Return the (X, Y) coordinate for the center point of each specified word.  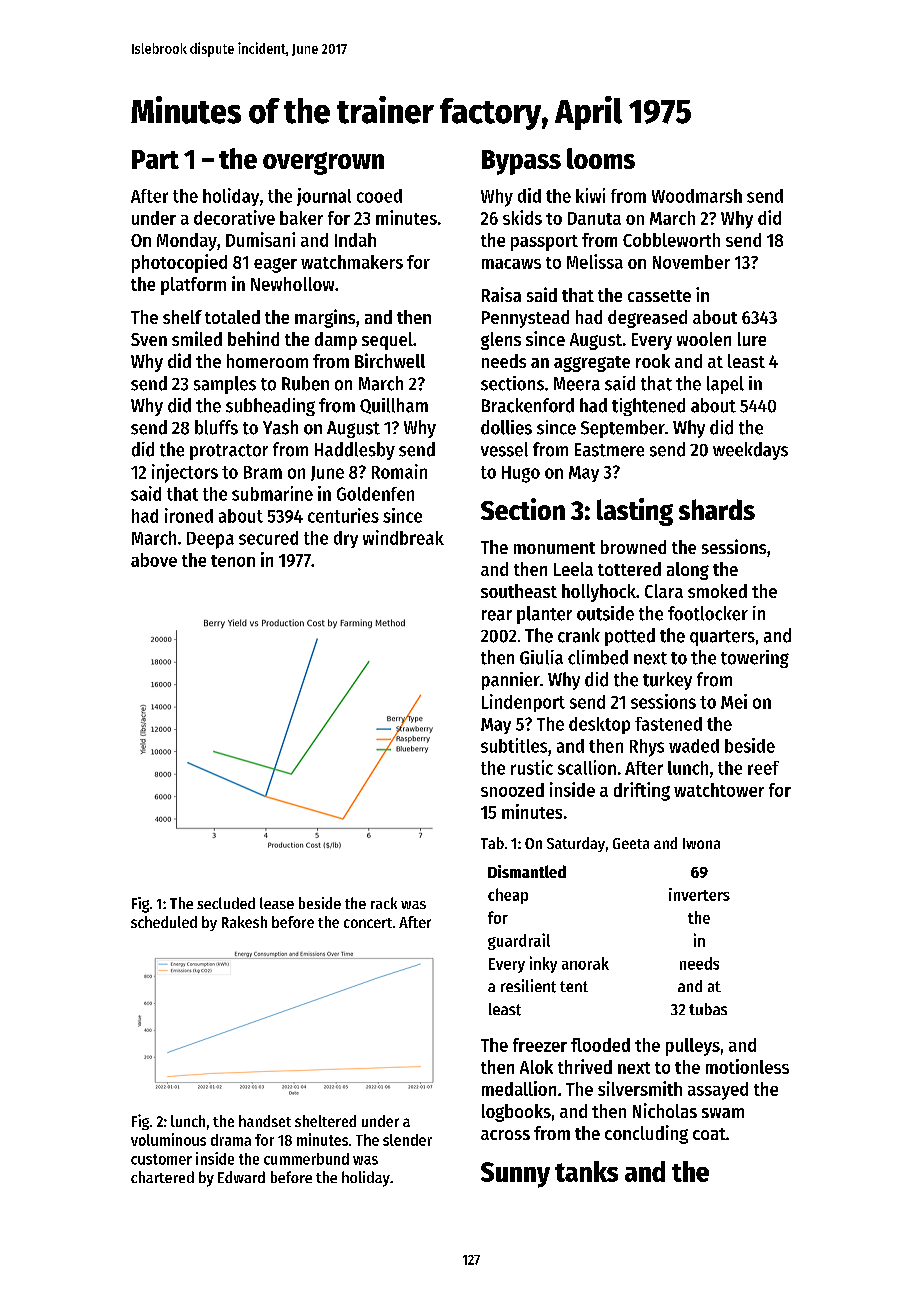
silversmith (640, 1088)
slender (407, 1140)
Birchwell (390, 360)
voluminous (168, 1139)
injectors (185, 473)
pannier (511, 681)
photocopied (179, 263)
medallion (519, 1088)
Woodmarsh (697, 196)
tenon (233, 561)
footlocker (708, 613)
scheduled (164, 922)
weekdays (750, 451)
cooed (379, 196)
